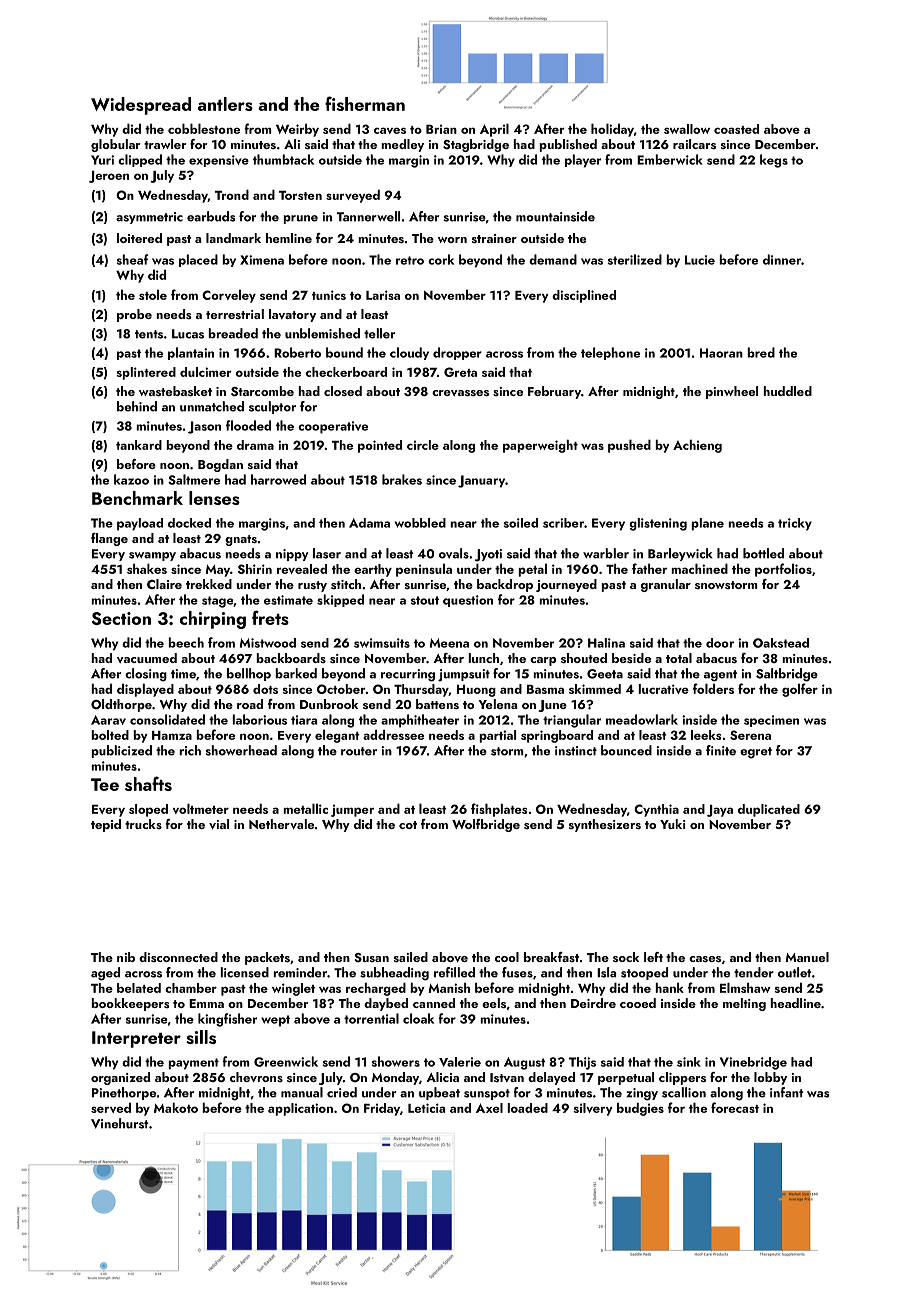 The width and height of the image is (924, 1308). I want to click on Wolfbridge, so click(486, 825).
